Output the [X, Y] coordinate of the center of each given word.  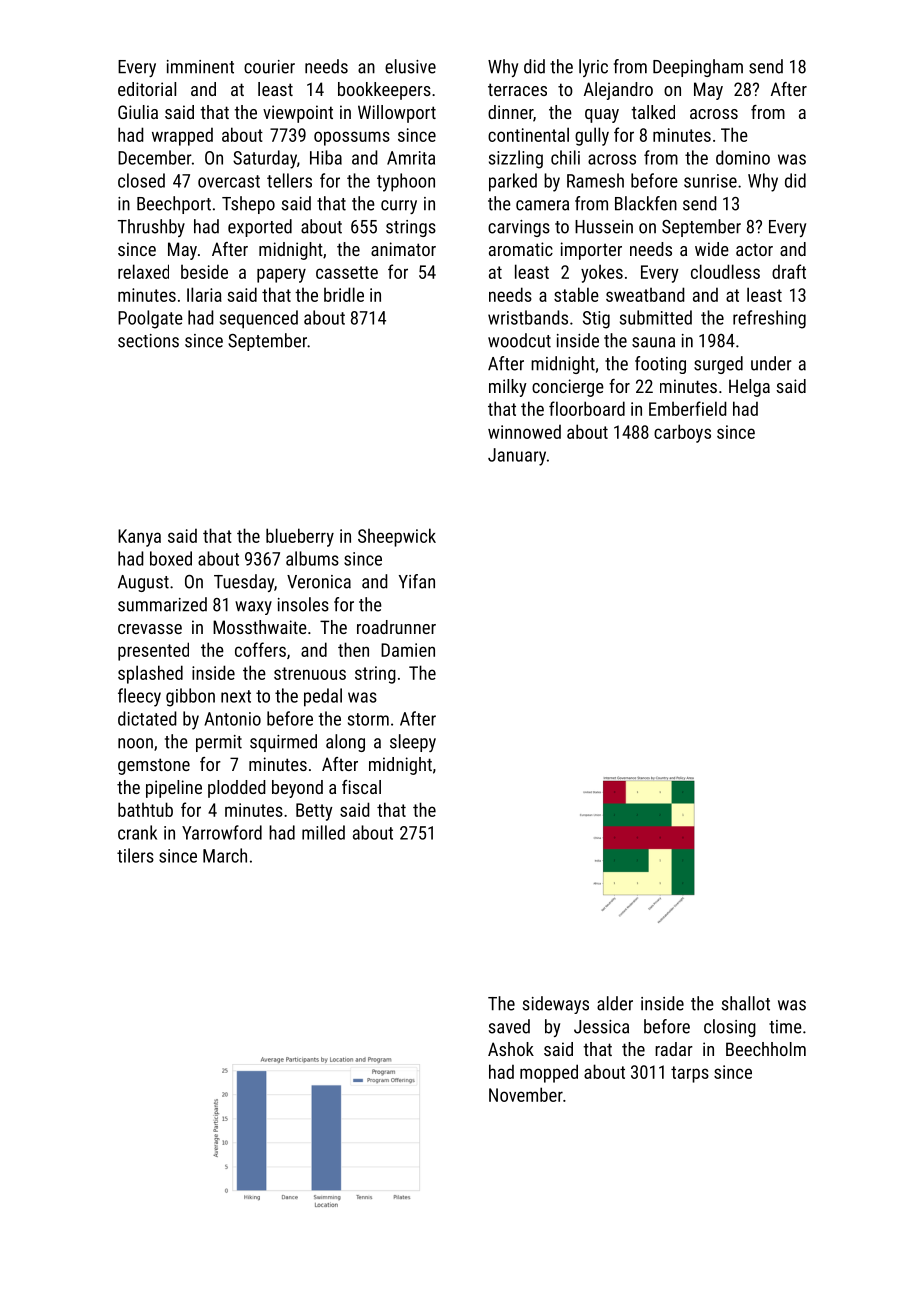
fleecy [139, 697]
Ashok [511, 1049]
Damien [408, 650]
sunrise [710, 181]
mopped [549, 1073]
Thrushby [151, 228]
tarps [690, 1074]
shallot [746, 1003]
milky [508, 388]
